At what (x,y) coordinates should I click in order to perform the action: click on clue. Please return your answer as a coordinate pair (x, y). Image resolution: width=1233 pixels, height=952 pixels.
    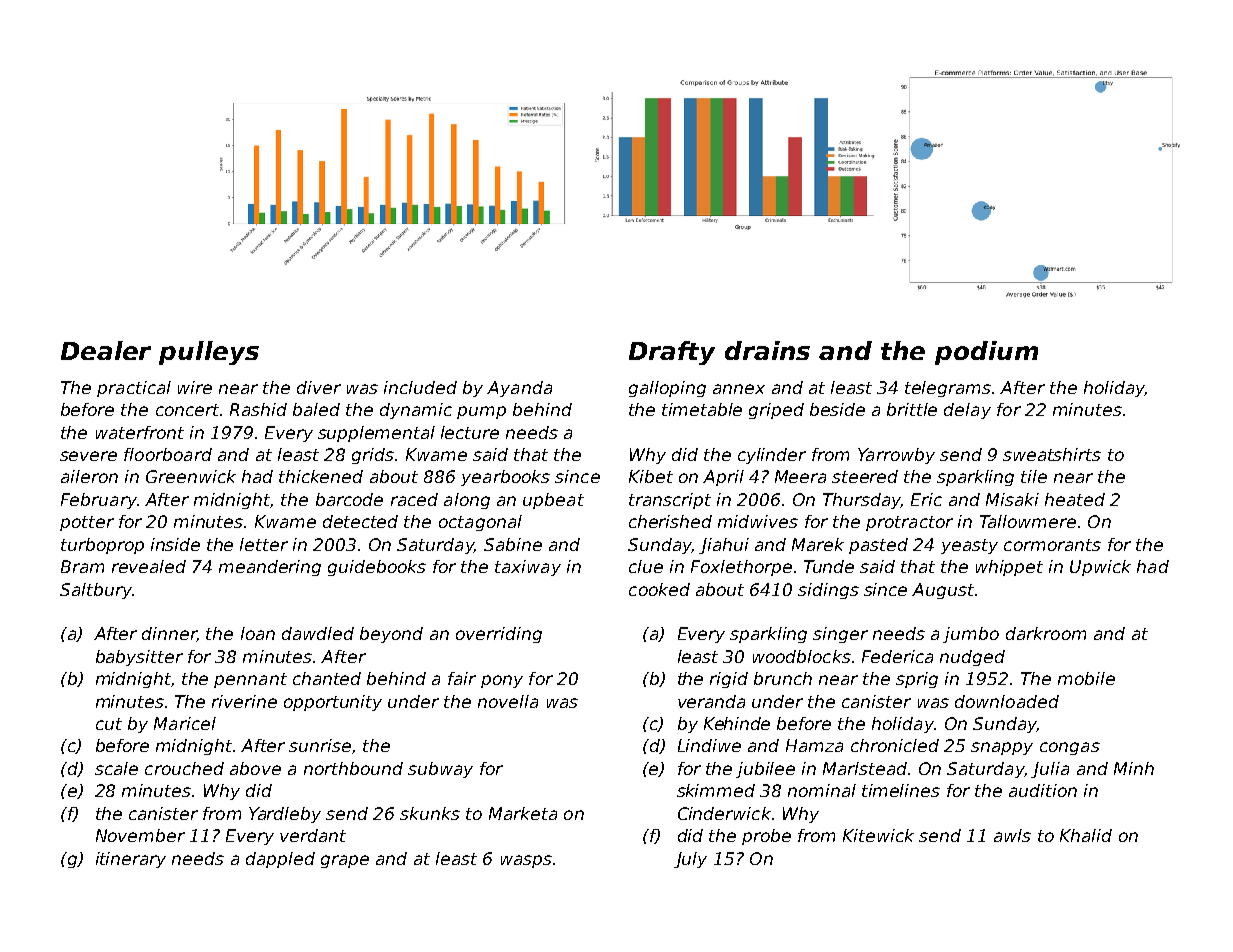
    Looking at the image, I should click on (646, 566).
